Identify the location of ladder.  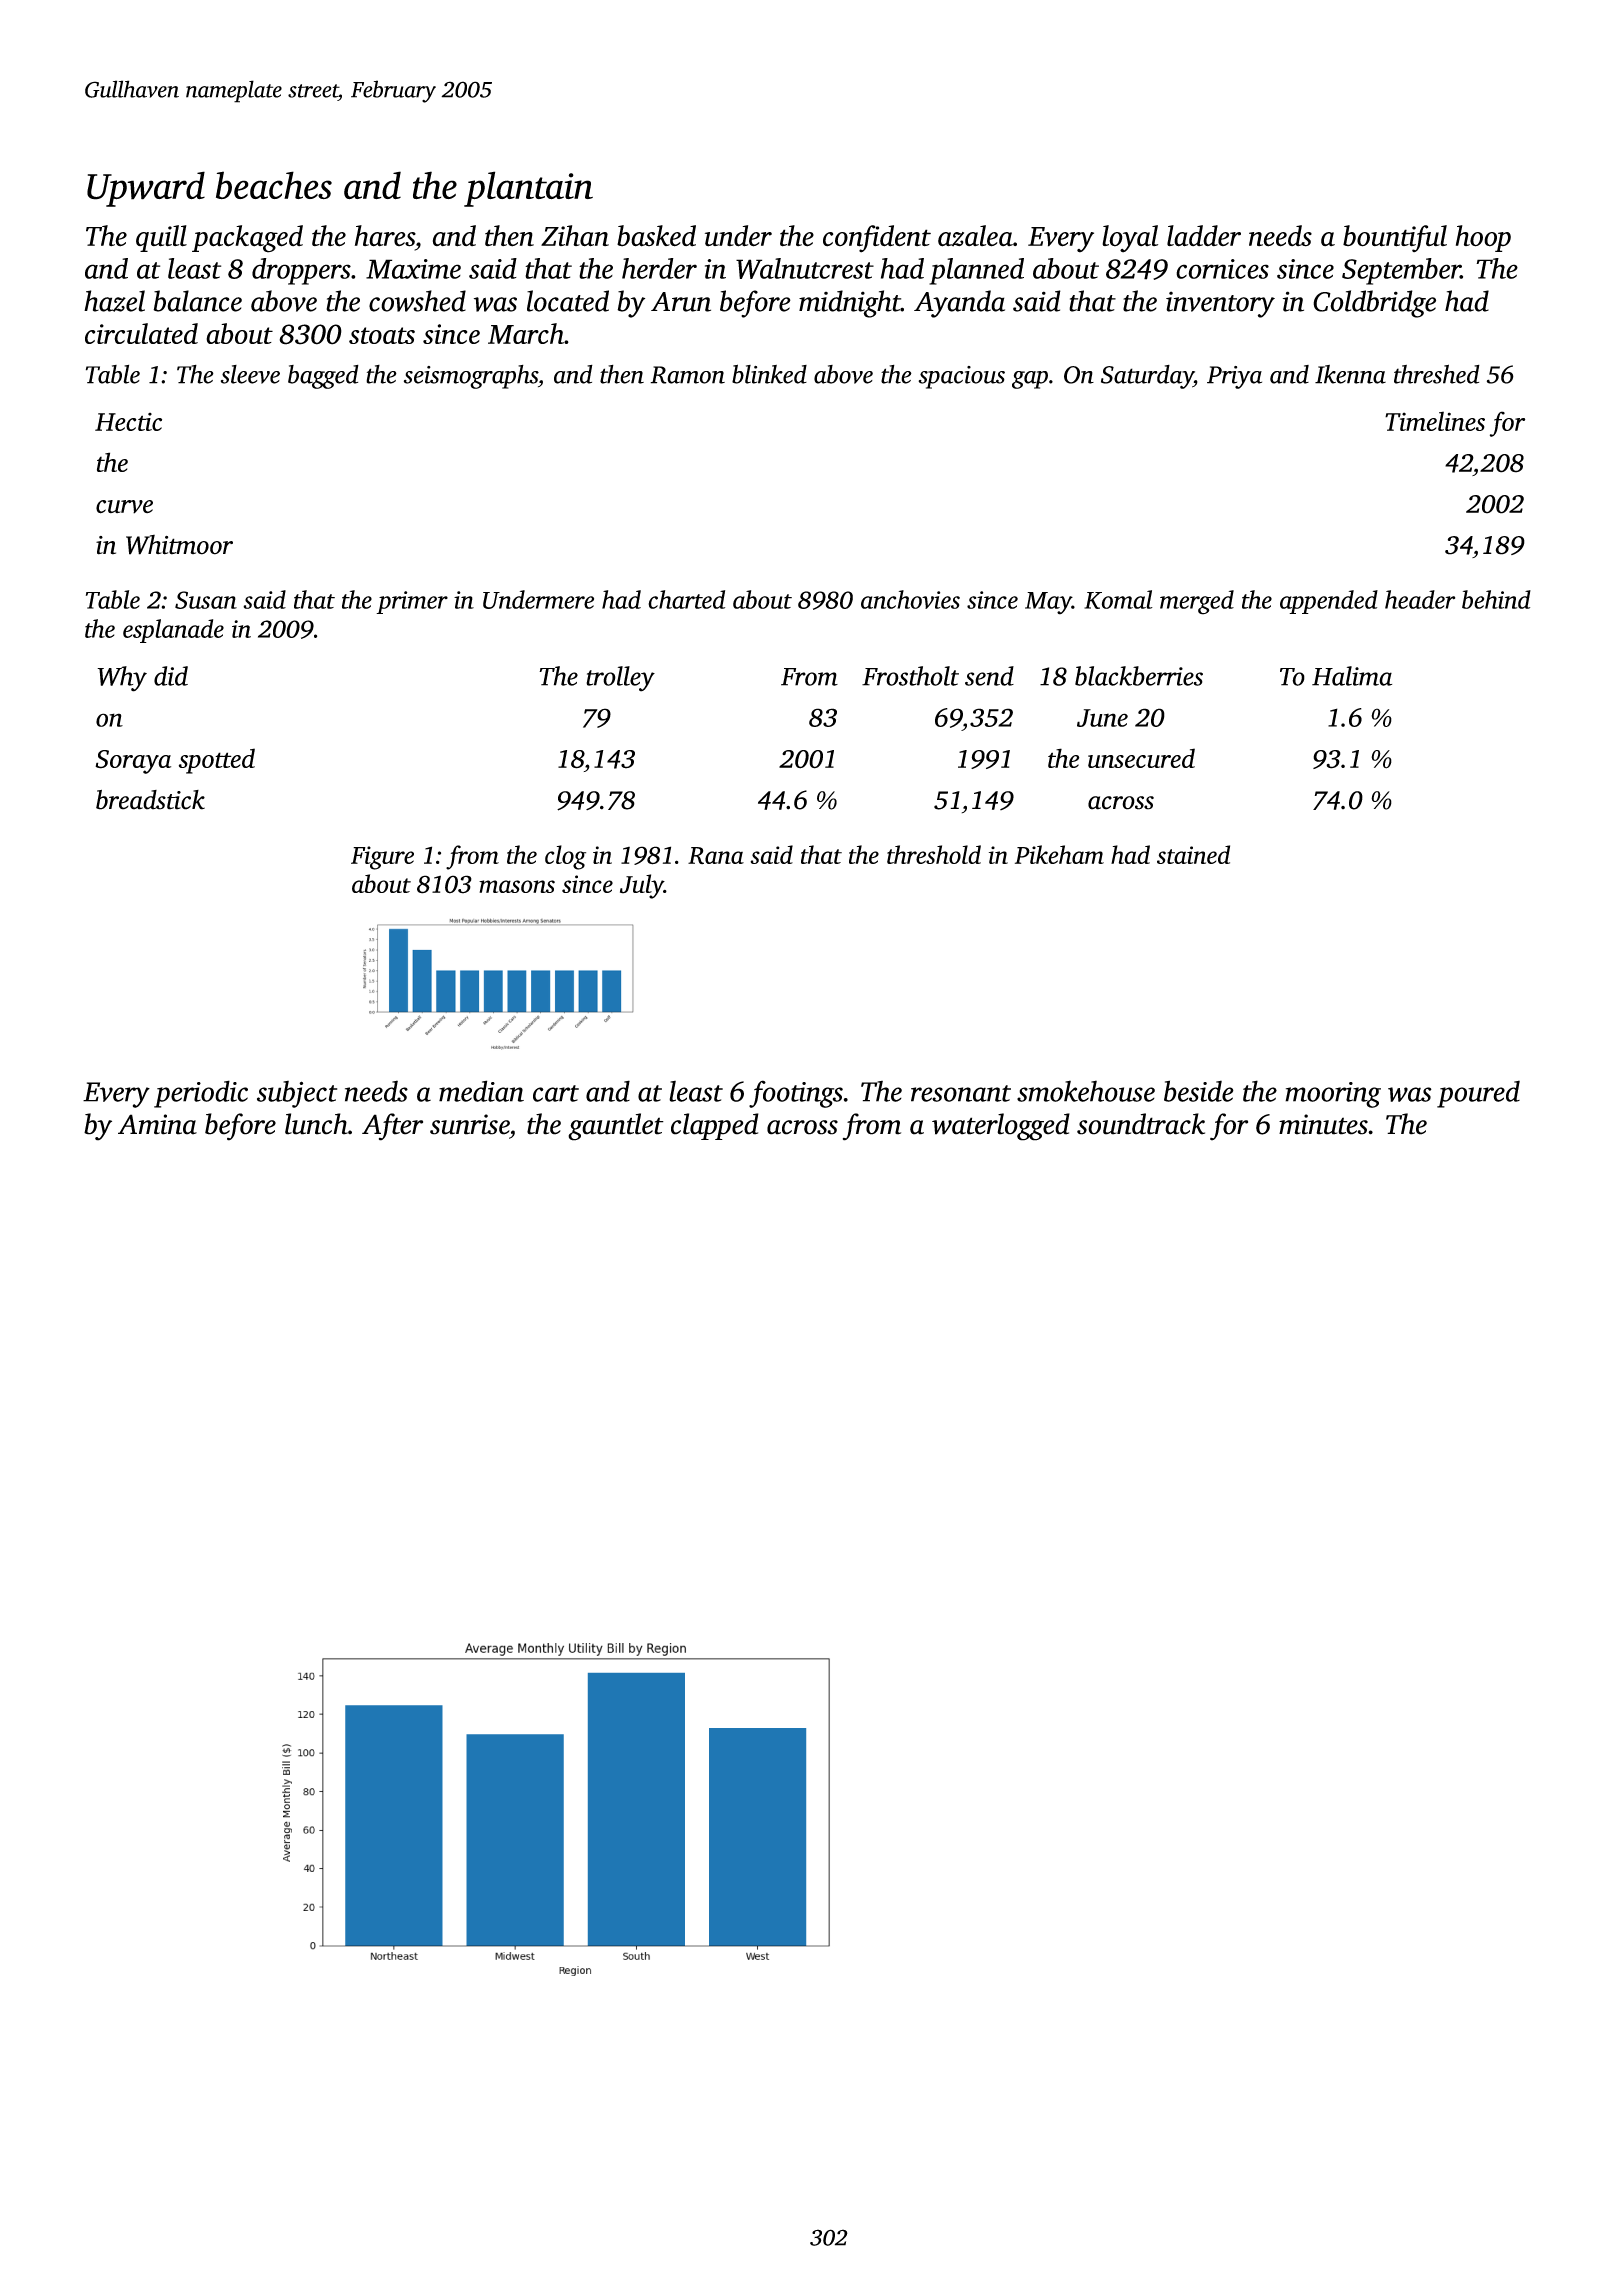
(1204, 236).
